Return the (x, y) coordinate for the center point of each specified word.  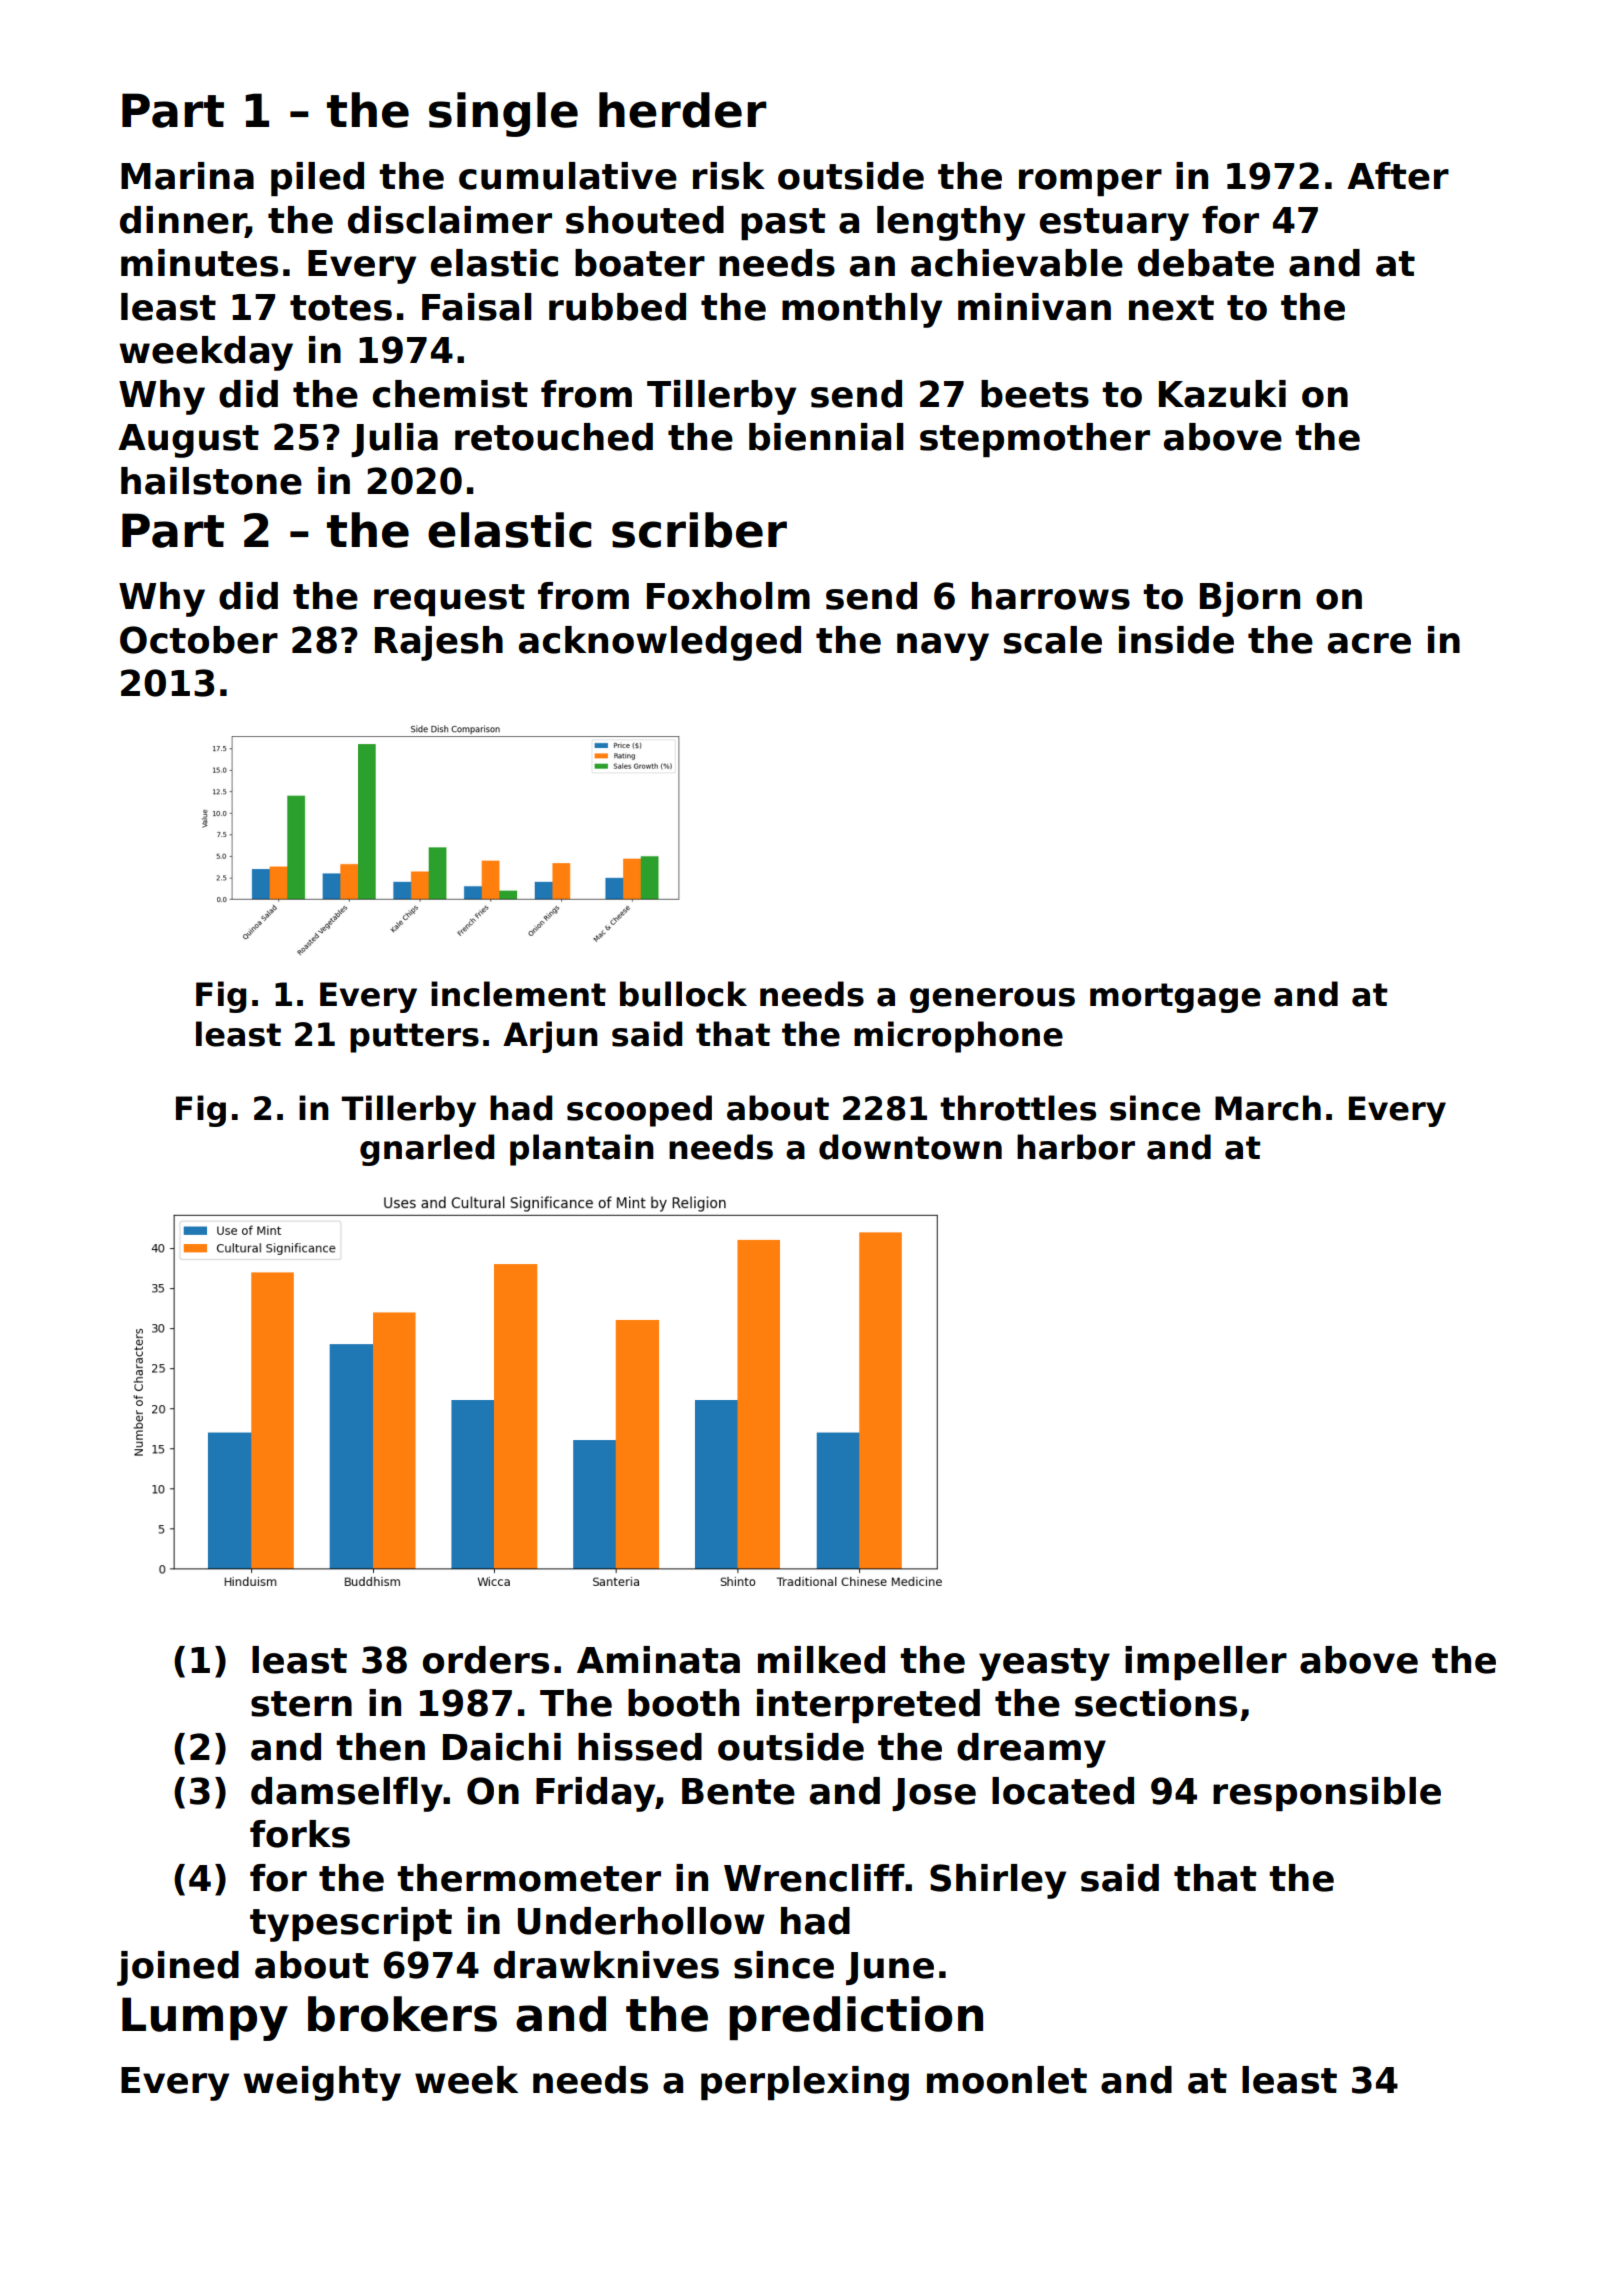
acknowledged (660, 643)
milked (821, 1660)
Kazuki (1222, 394)
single (503, 114)
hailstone (211, 481)
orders (486, 1660)
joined (178, 1968)
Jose (934, 1794)
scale (1052, 640)
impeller (1206, 1663)
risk (729, 176)
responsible (1327, 1794)
